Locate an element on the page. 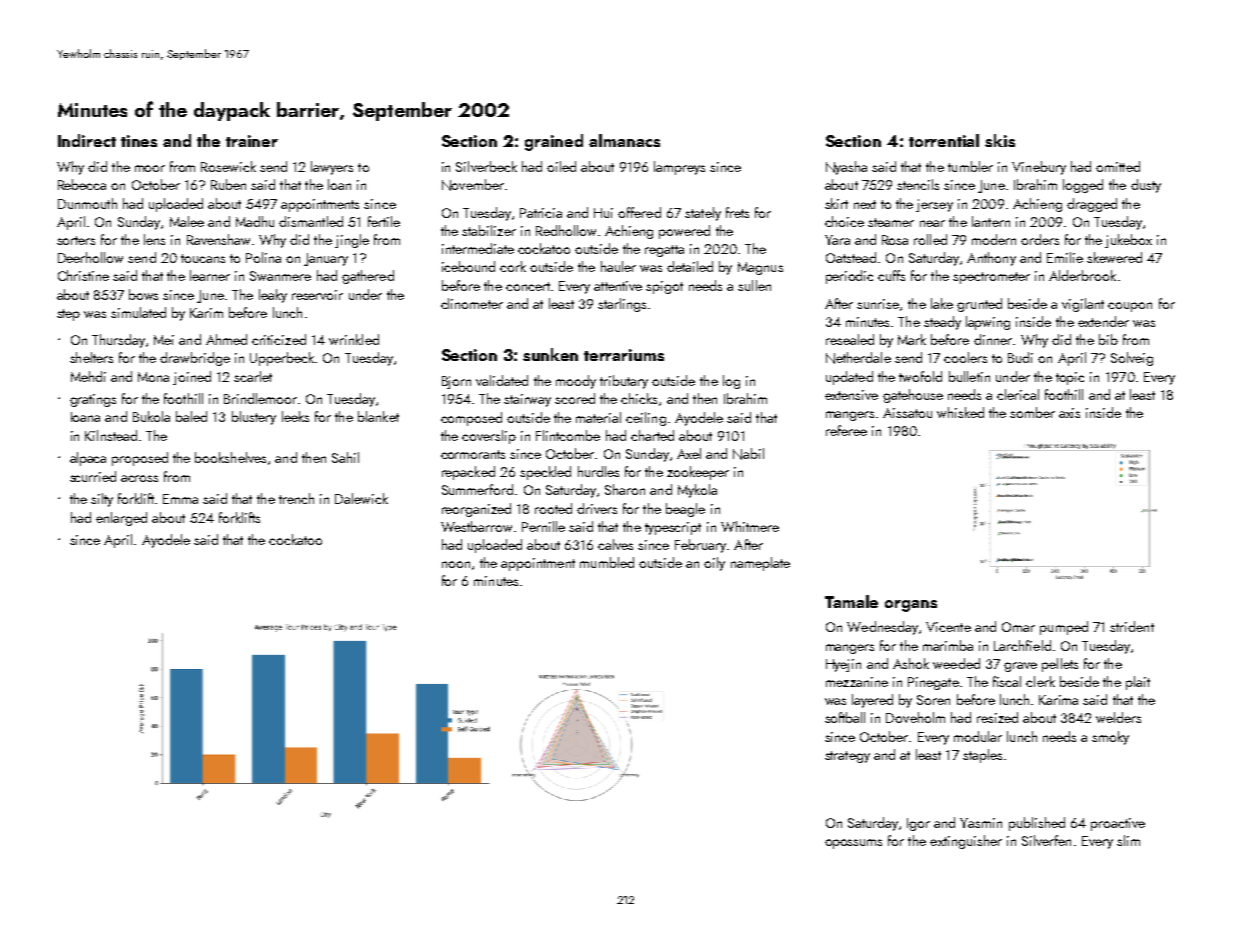  Whitmere is located at coordinates (750, 526).
